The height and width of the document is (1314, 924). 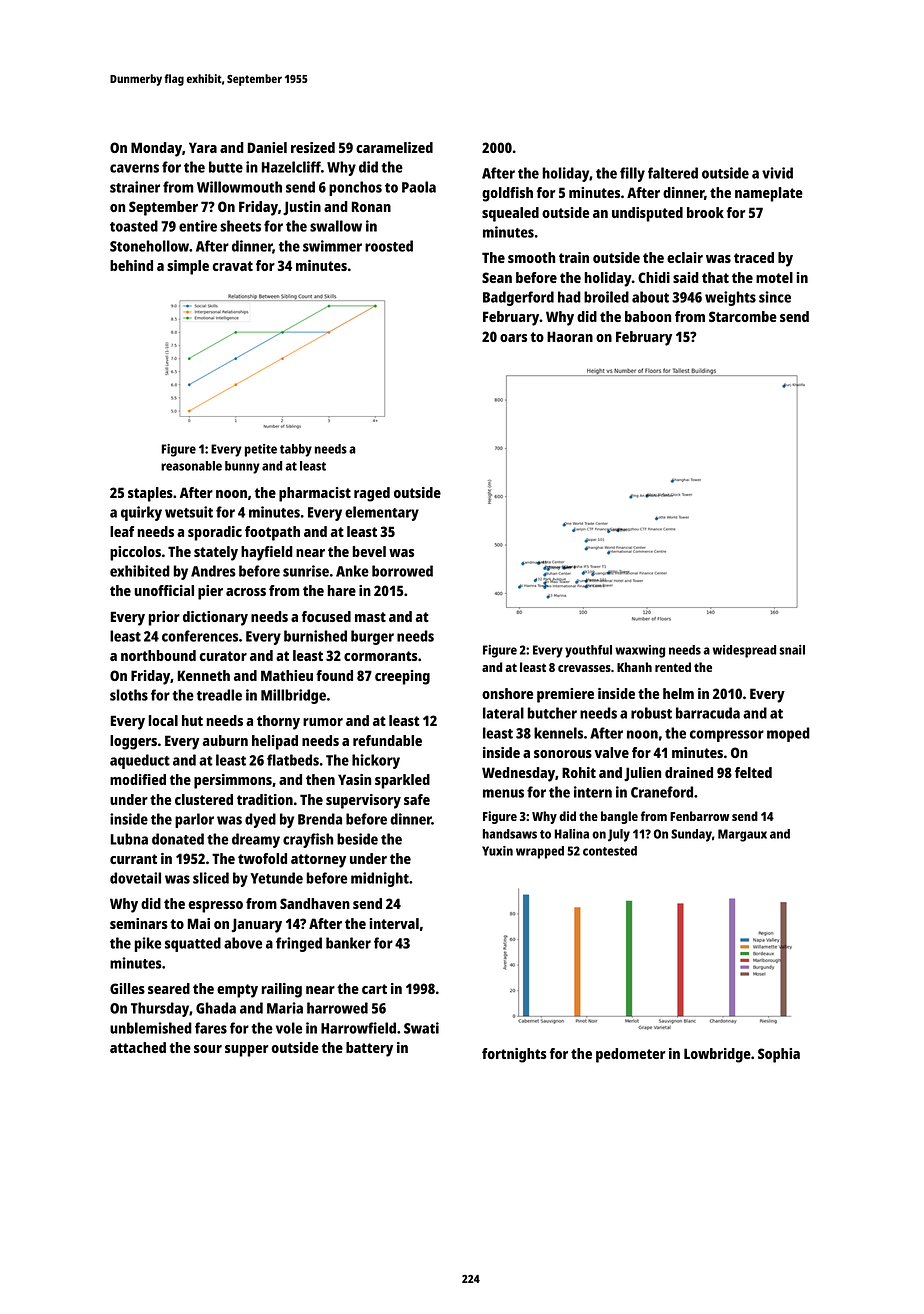 What do you see at coordinates (743, 316) in the document?
I see `Starcombe` at bounding box center [743, 316].
